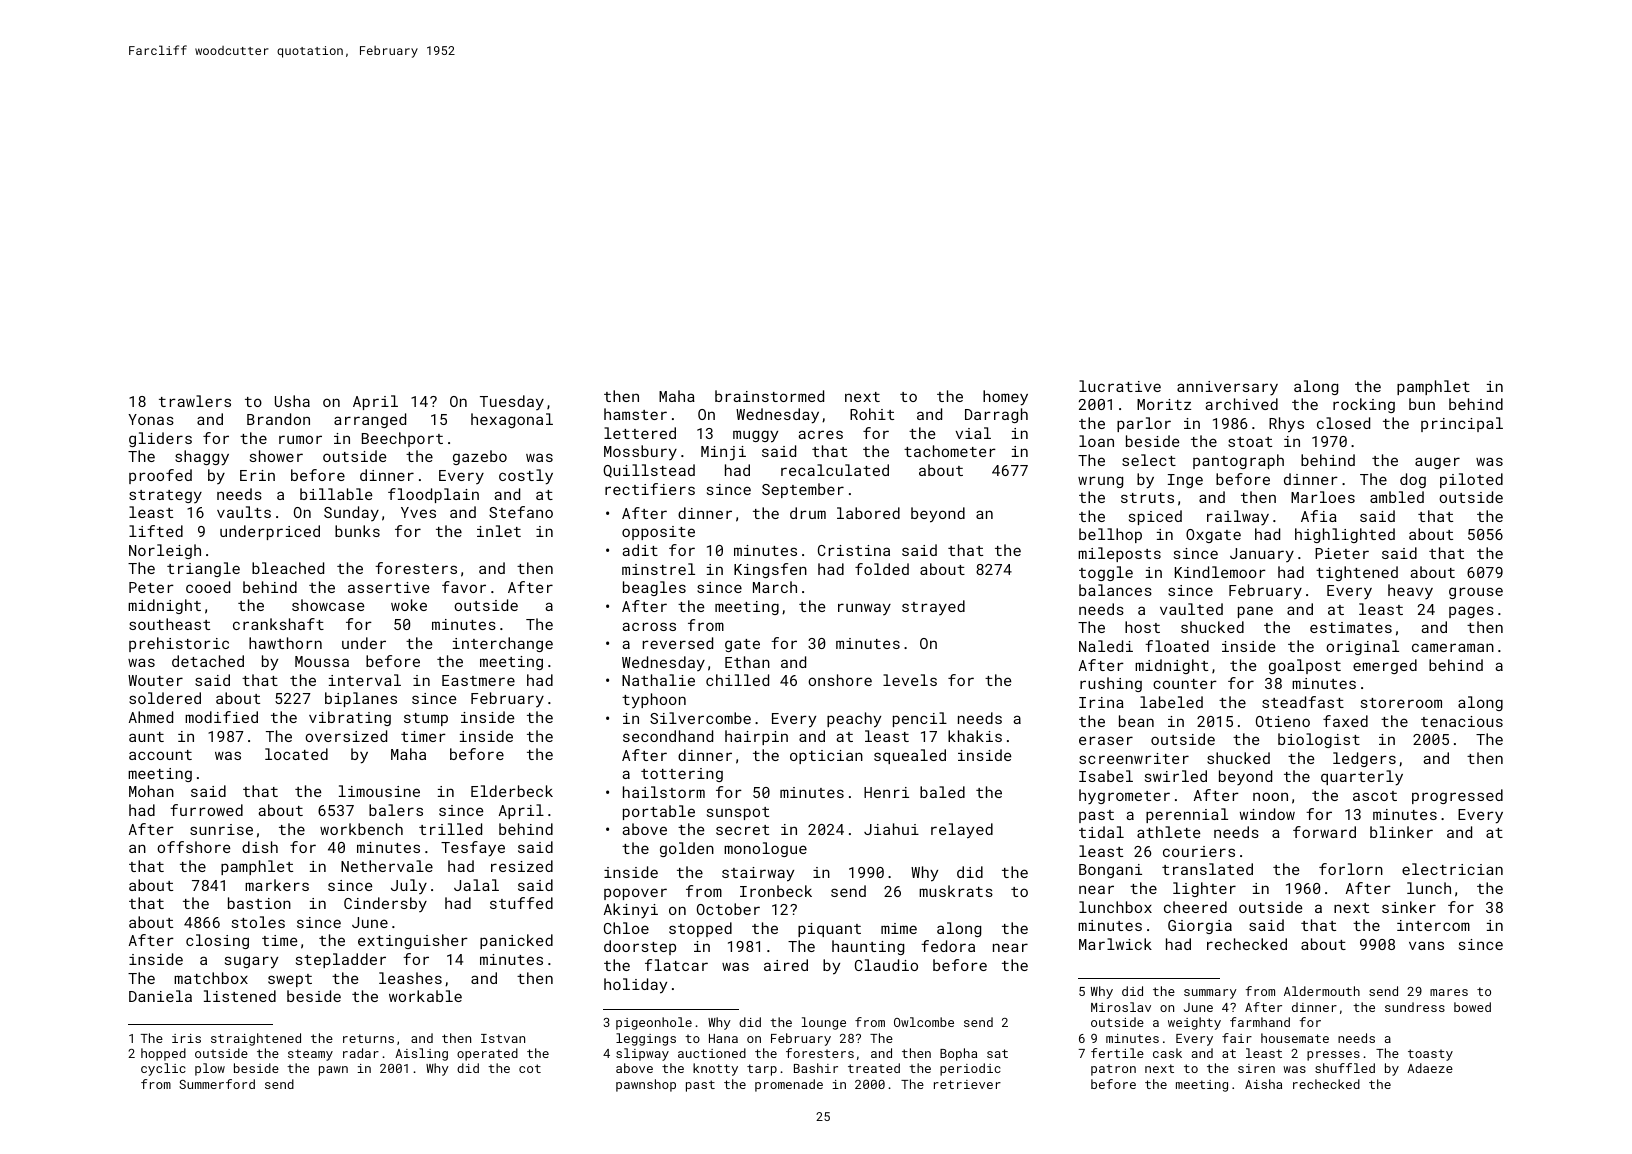  Describe the element at coordinates (1185, 684) in the document. I see `counter` at that location.
